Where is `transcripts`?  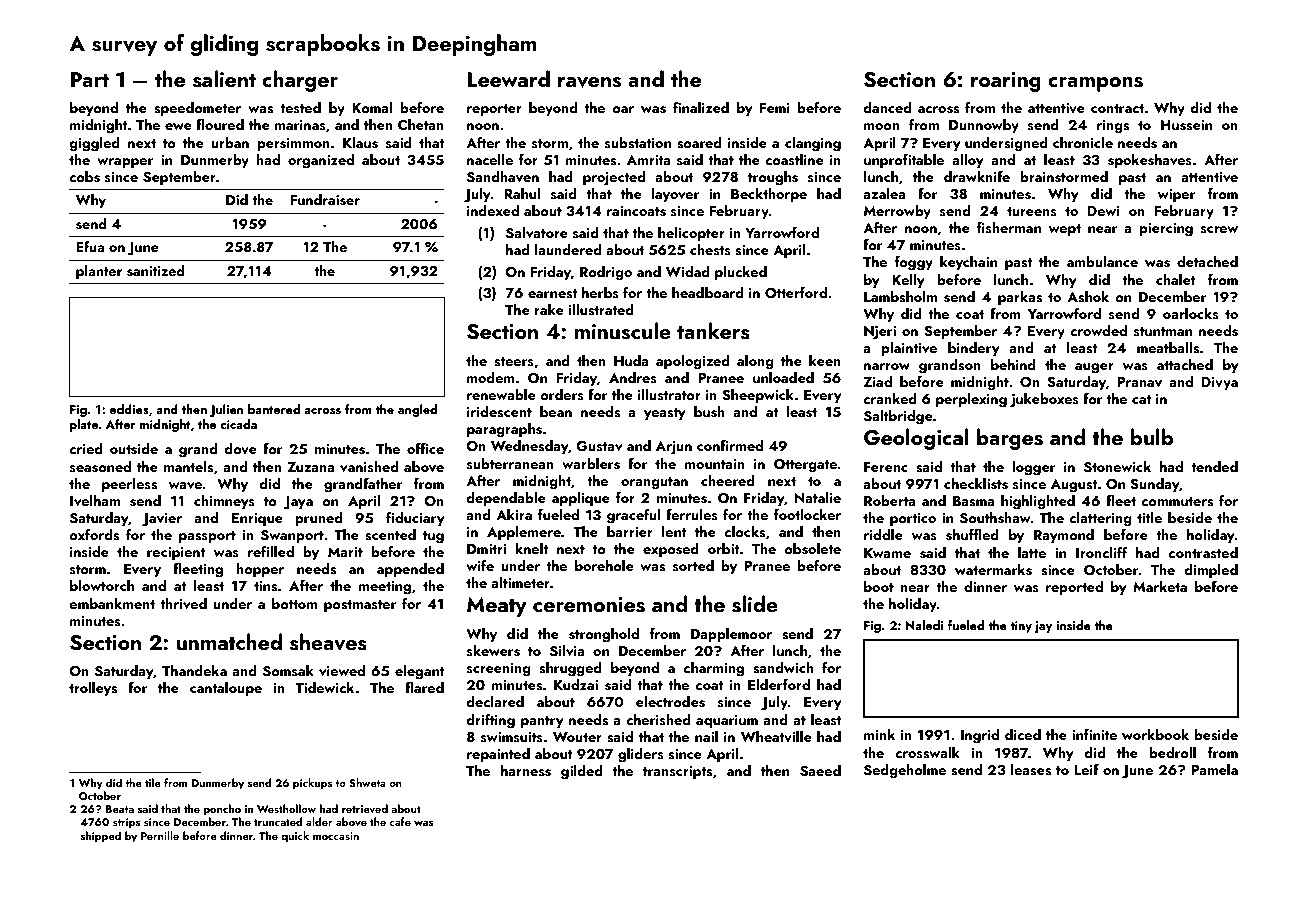 transcripts is located at coordinates (677, 772).
